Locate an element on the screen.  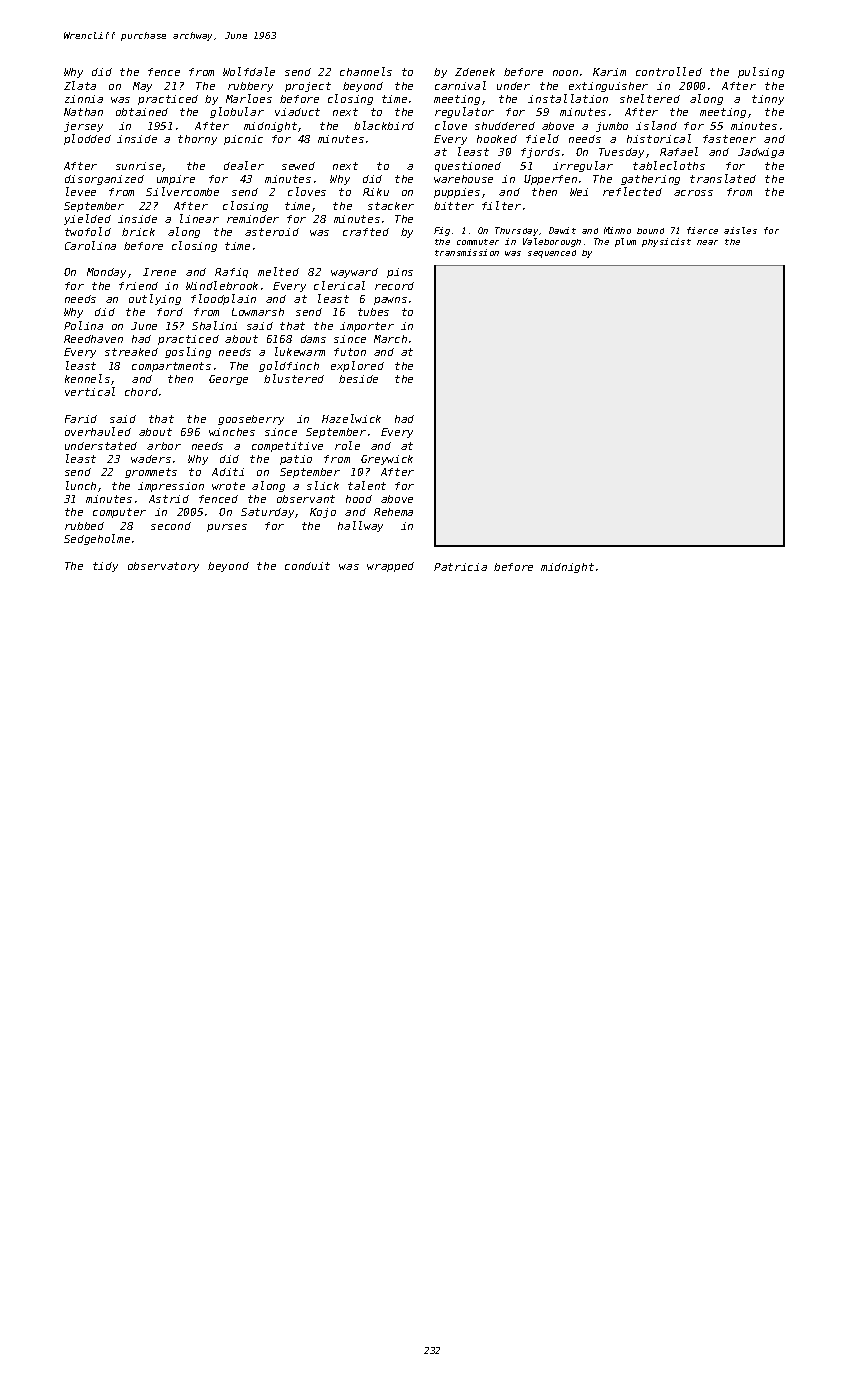
across is located at coordinates (693, 193).
